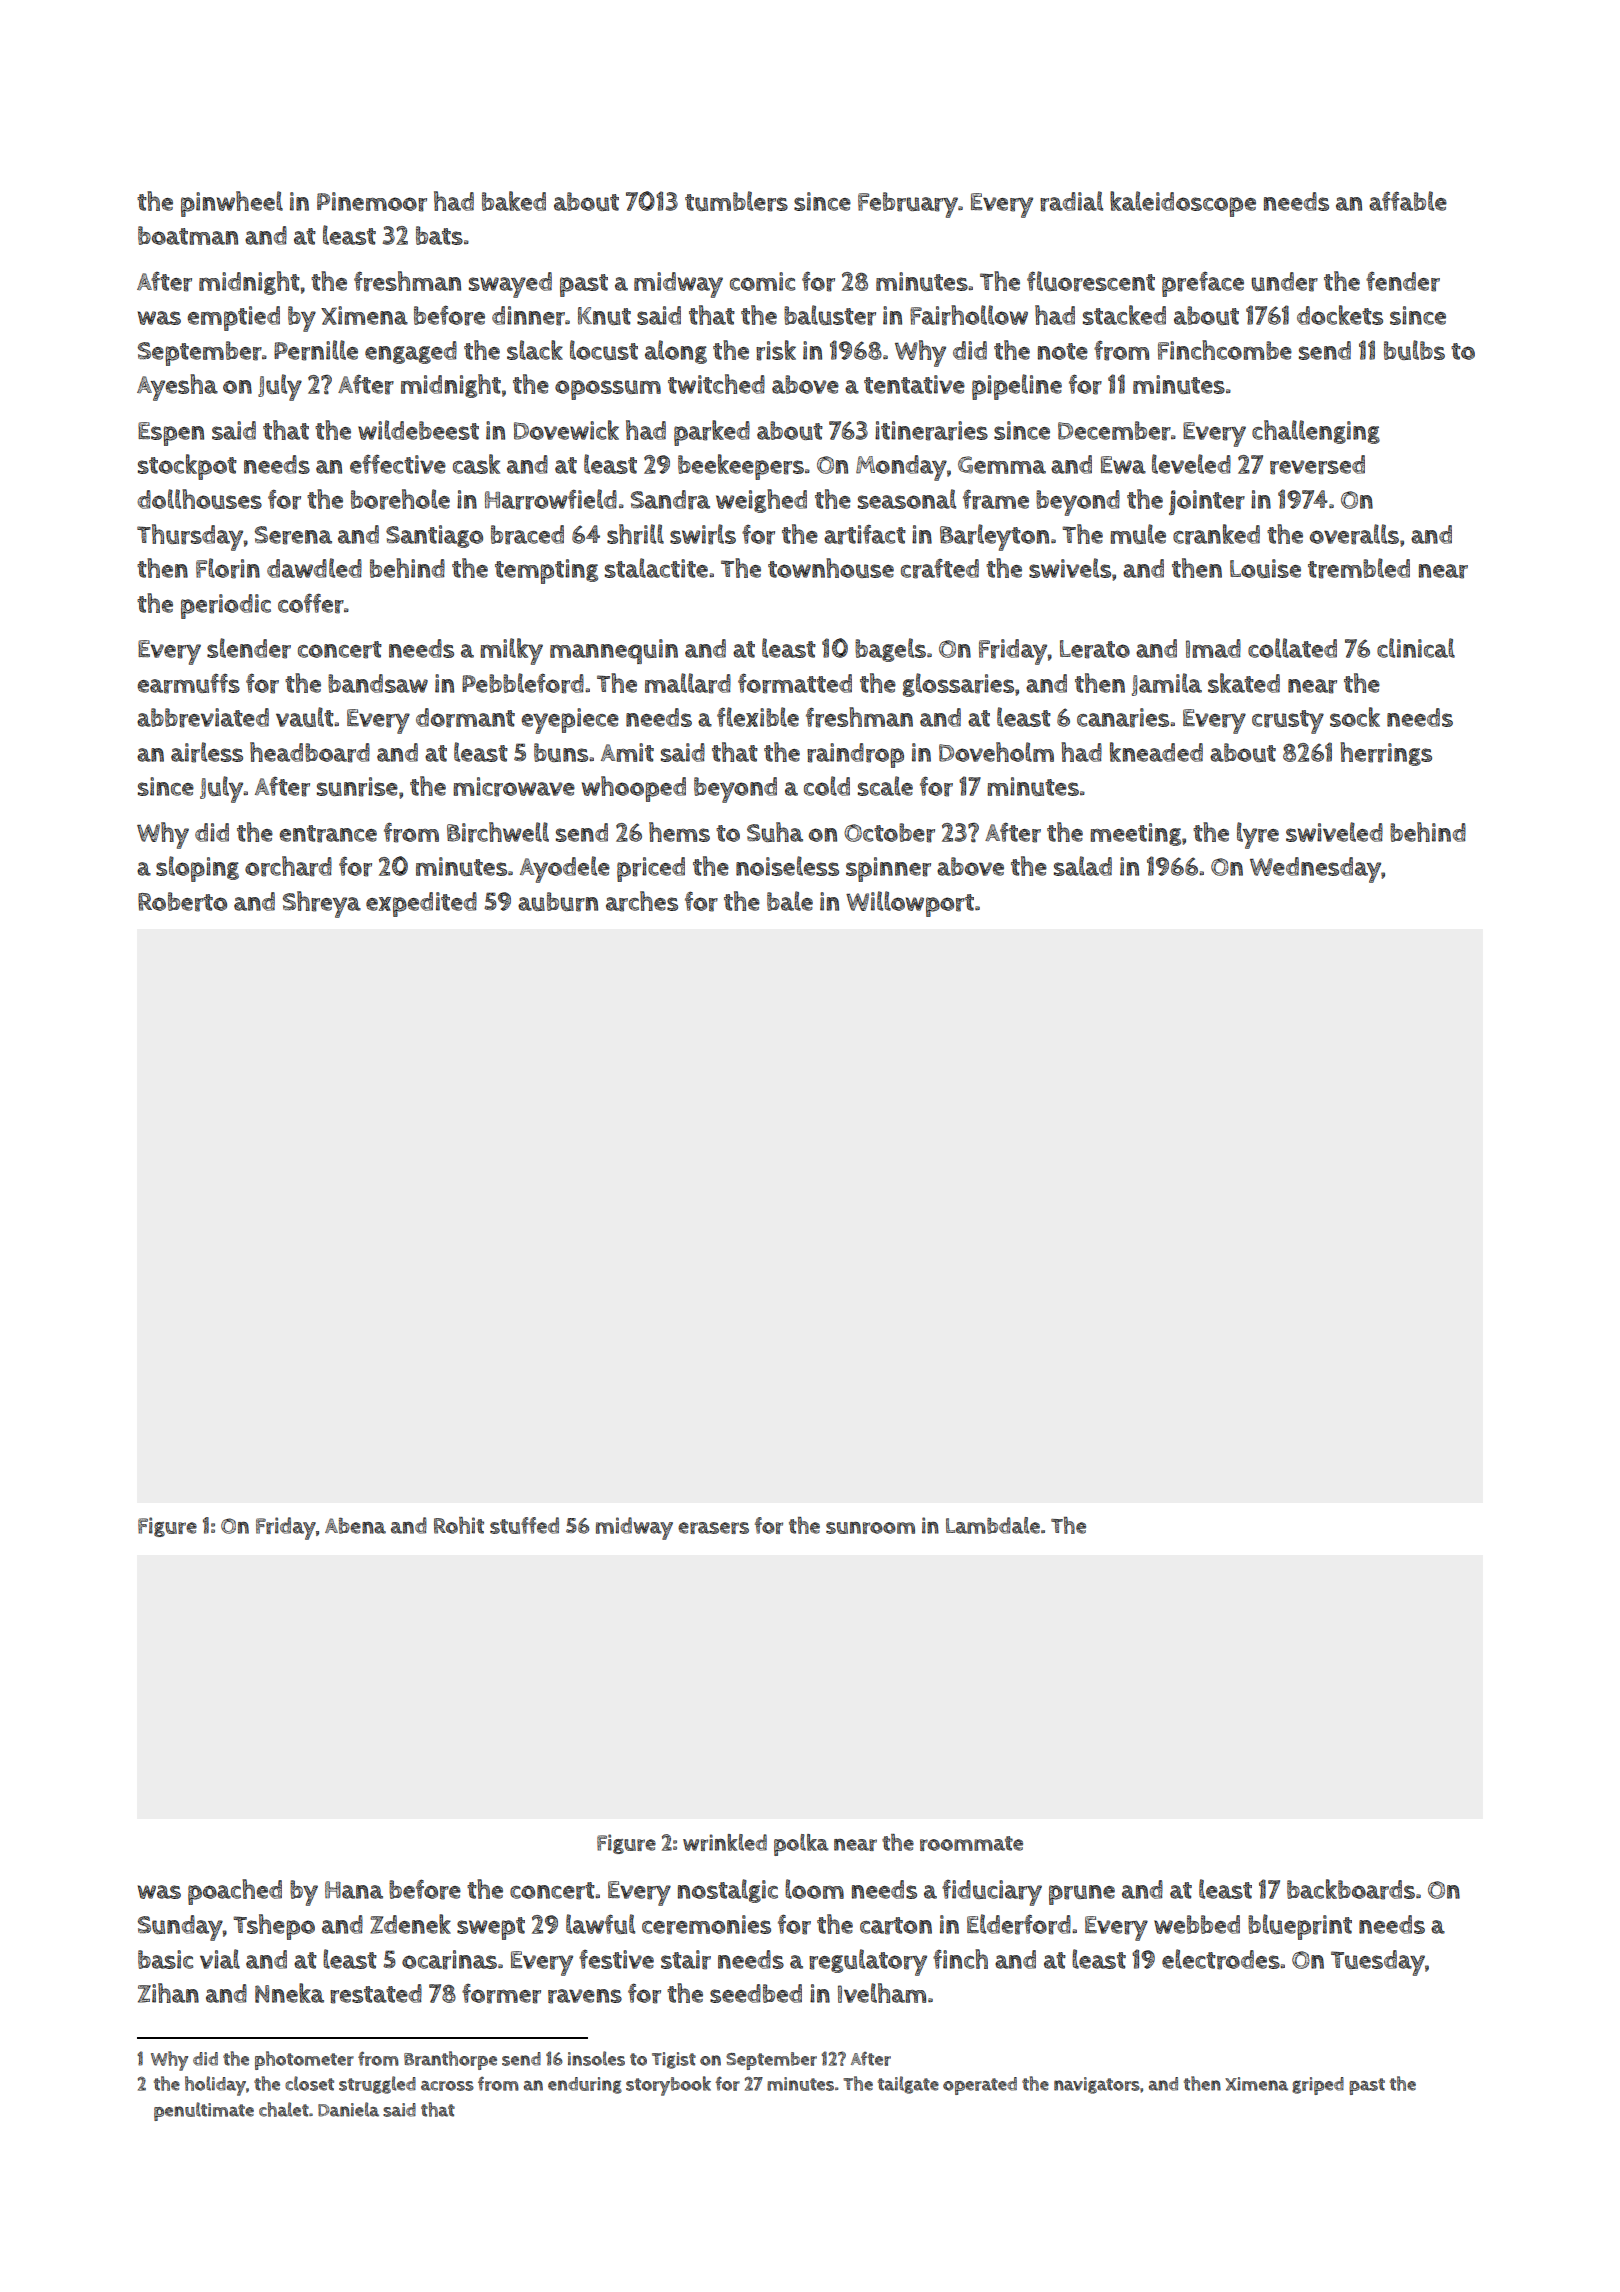 This image has height=2292, width=1620. What do you see at coordinates (712, 433) in the image?
I see `parked` at bounding box center [712, 433].
